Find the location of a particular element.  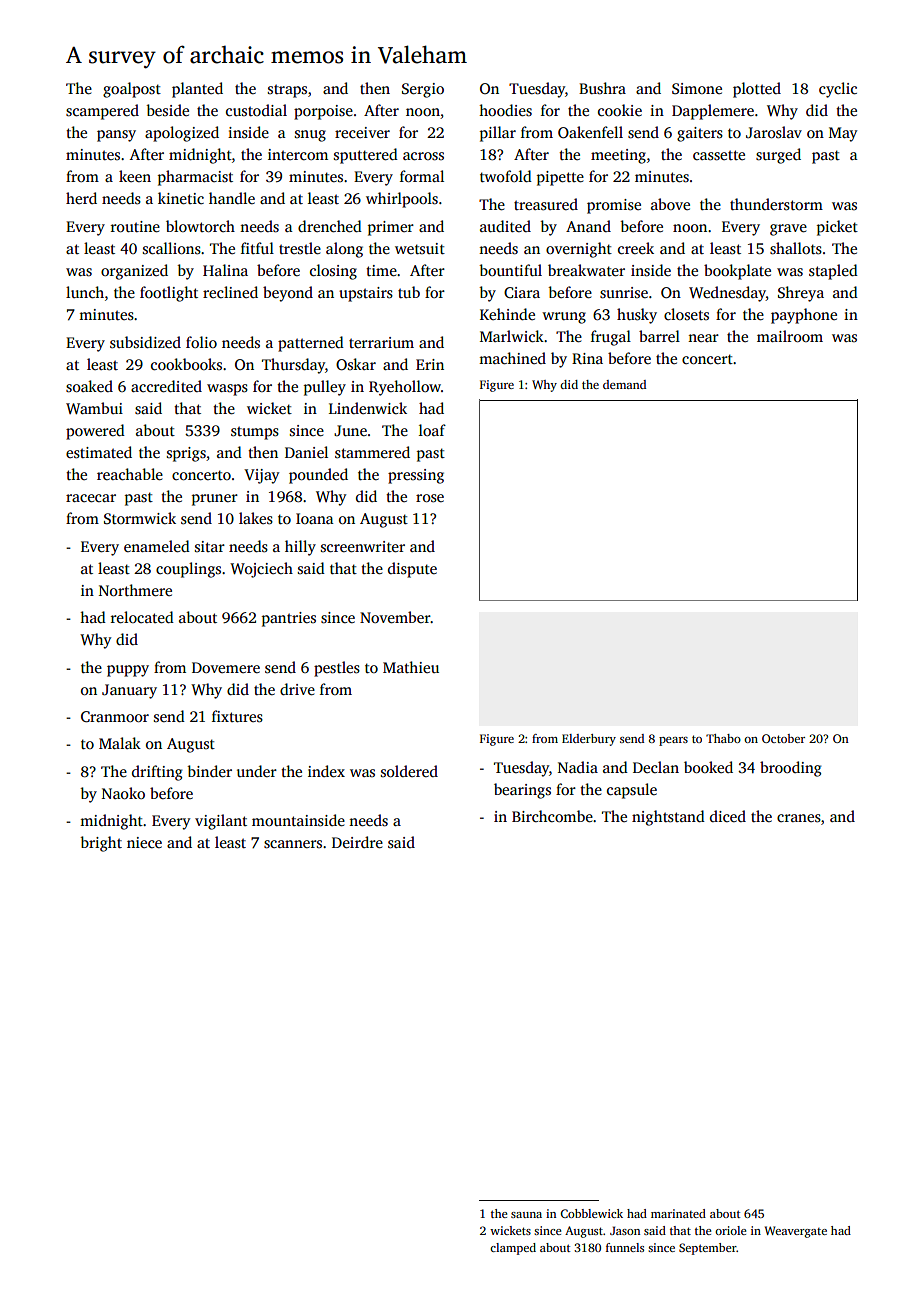

puppy is located at coordinates (128, 671).
